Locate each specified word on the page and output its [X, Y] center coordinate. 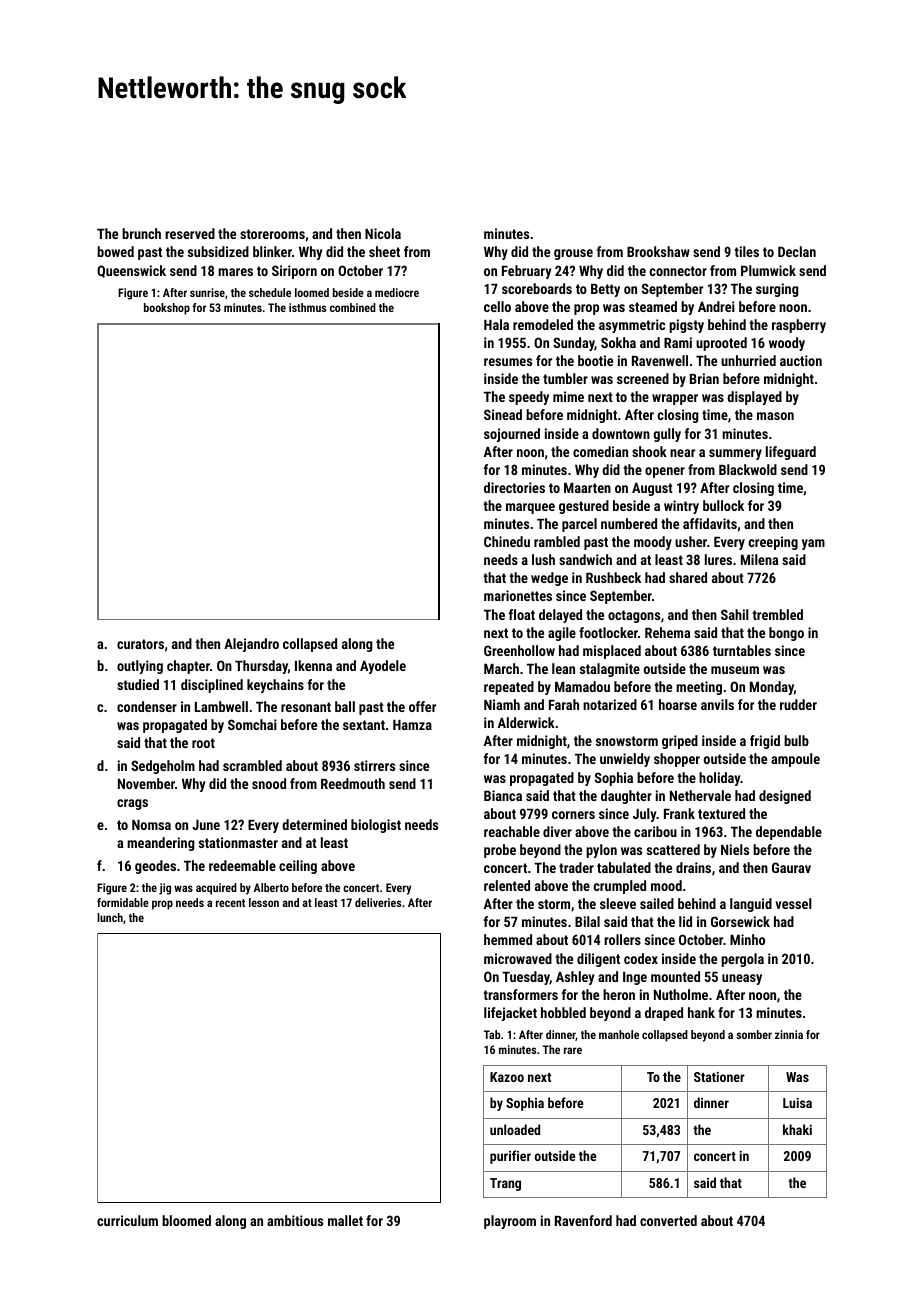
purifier [510, 1157]
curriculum [127, 1220]
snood [269, 783]
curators [140, 644]
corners [573, 815]
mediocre [397, 292]
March [501, 668]
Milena [759, 559]
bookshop [167, 309]
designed [785, 797]
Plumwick [768, 270]
